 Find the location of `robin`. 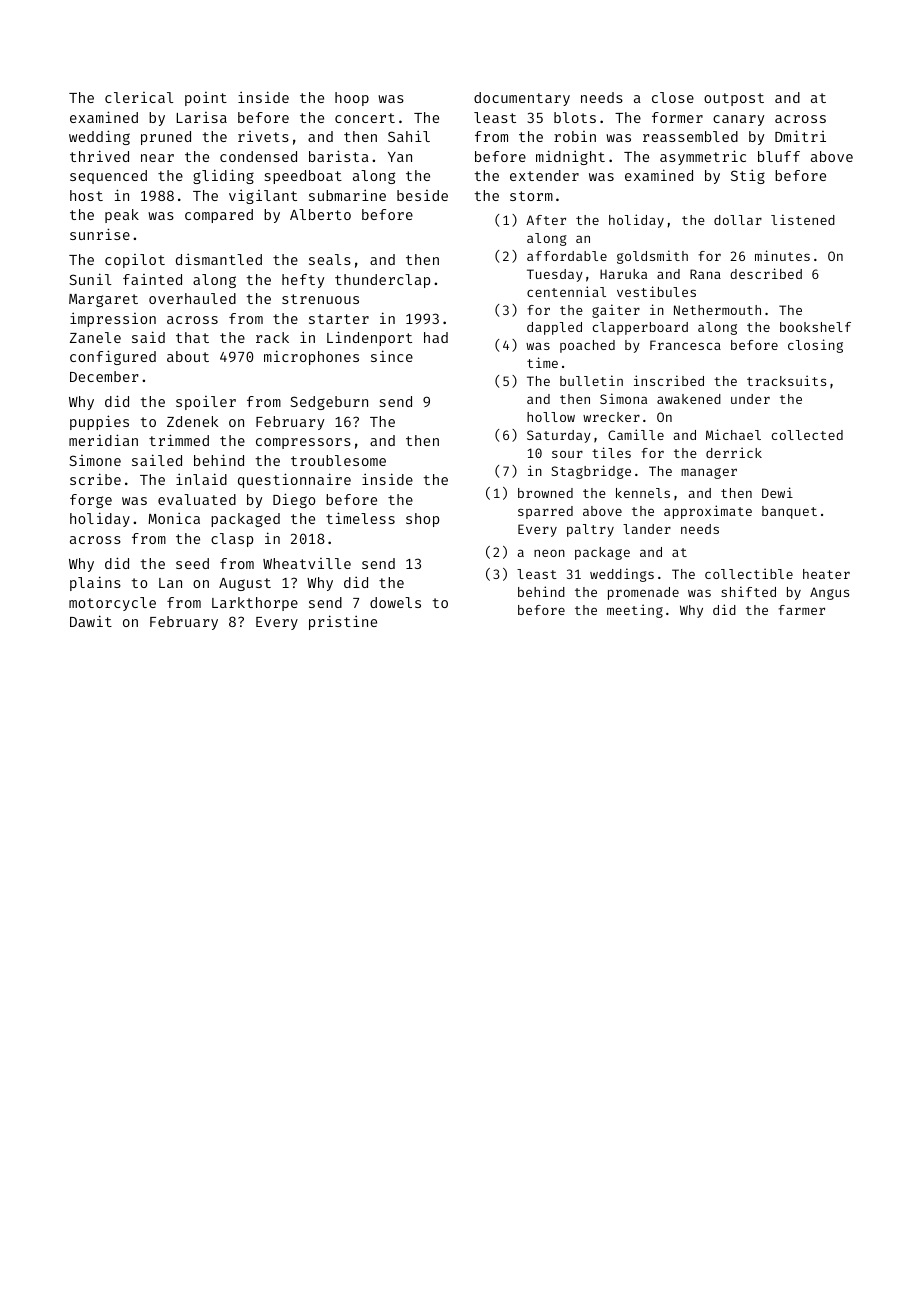

robin is located at coordinates (575, 136).
